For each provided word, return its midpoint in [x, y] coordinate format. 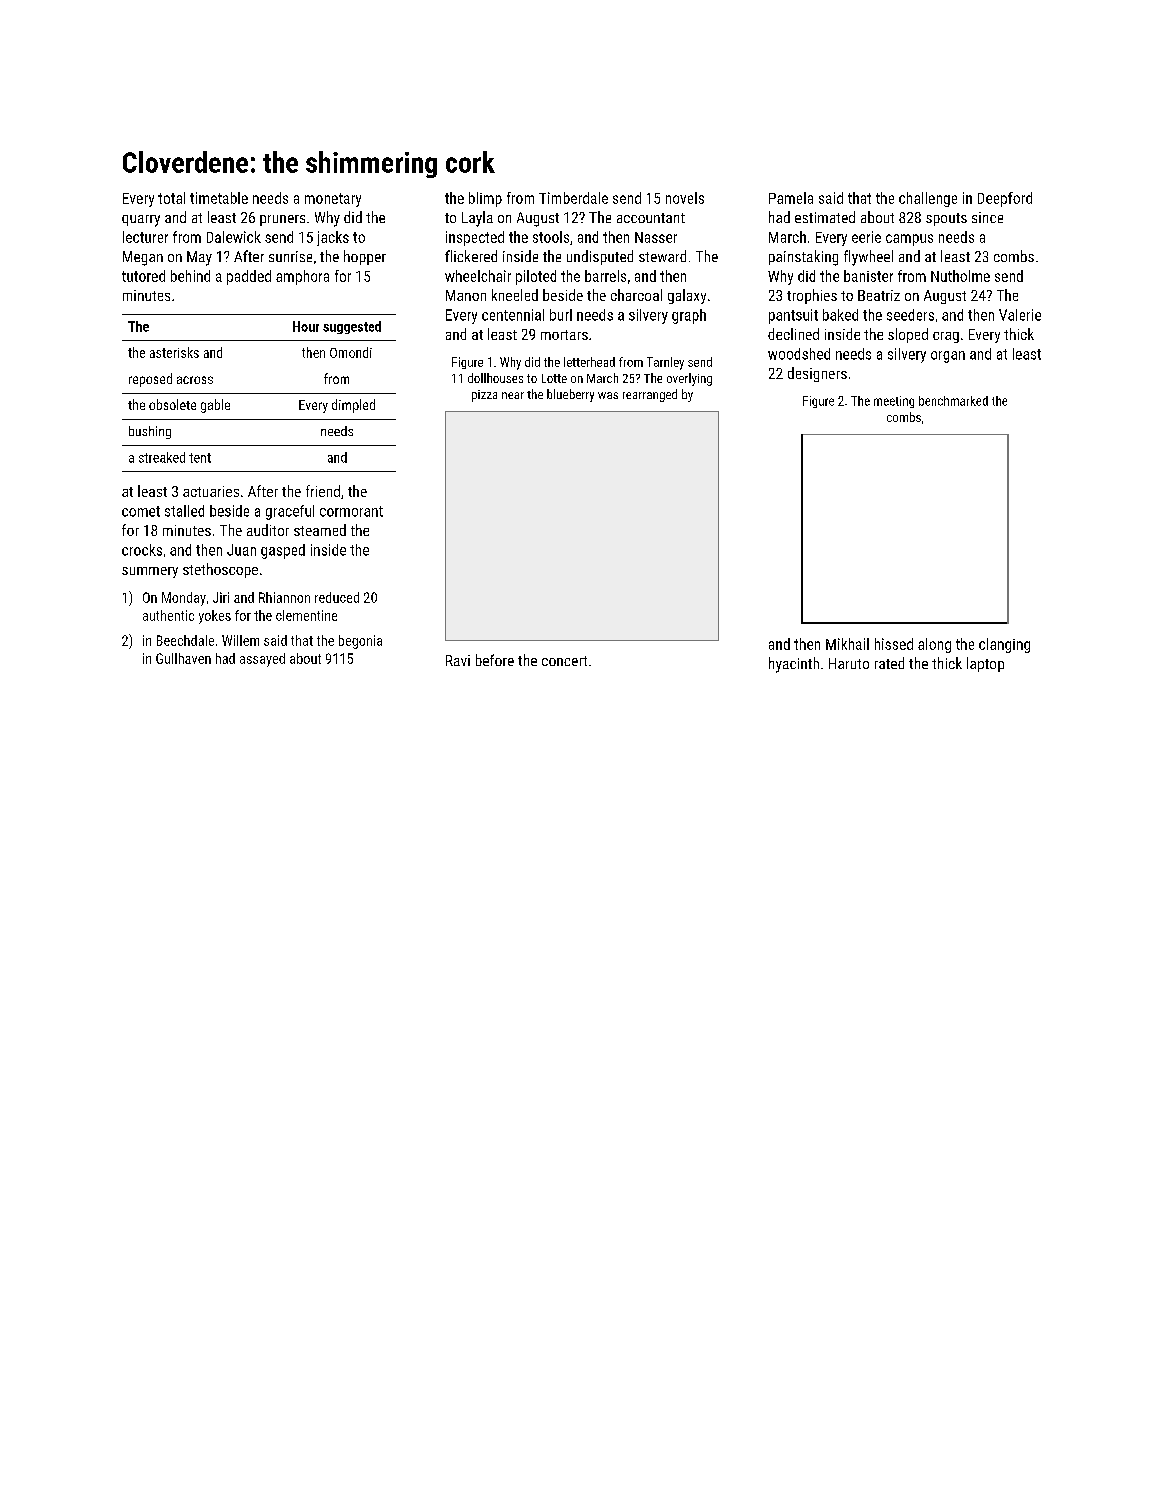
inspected [475, 238]
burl [561, 315]
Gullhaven [183, 658]
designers [817, 374]
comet [141, 511]
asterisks [174, 352]
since [987, 217]
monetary [333, 200]
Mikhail [847, 644]
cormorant [351, 511]
